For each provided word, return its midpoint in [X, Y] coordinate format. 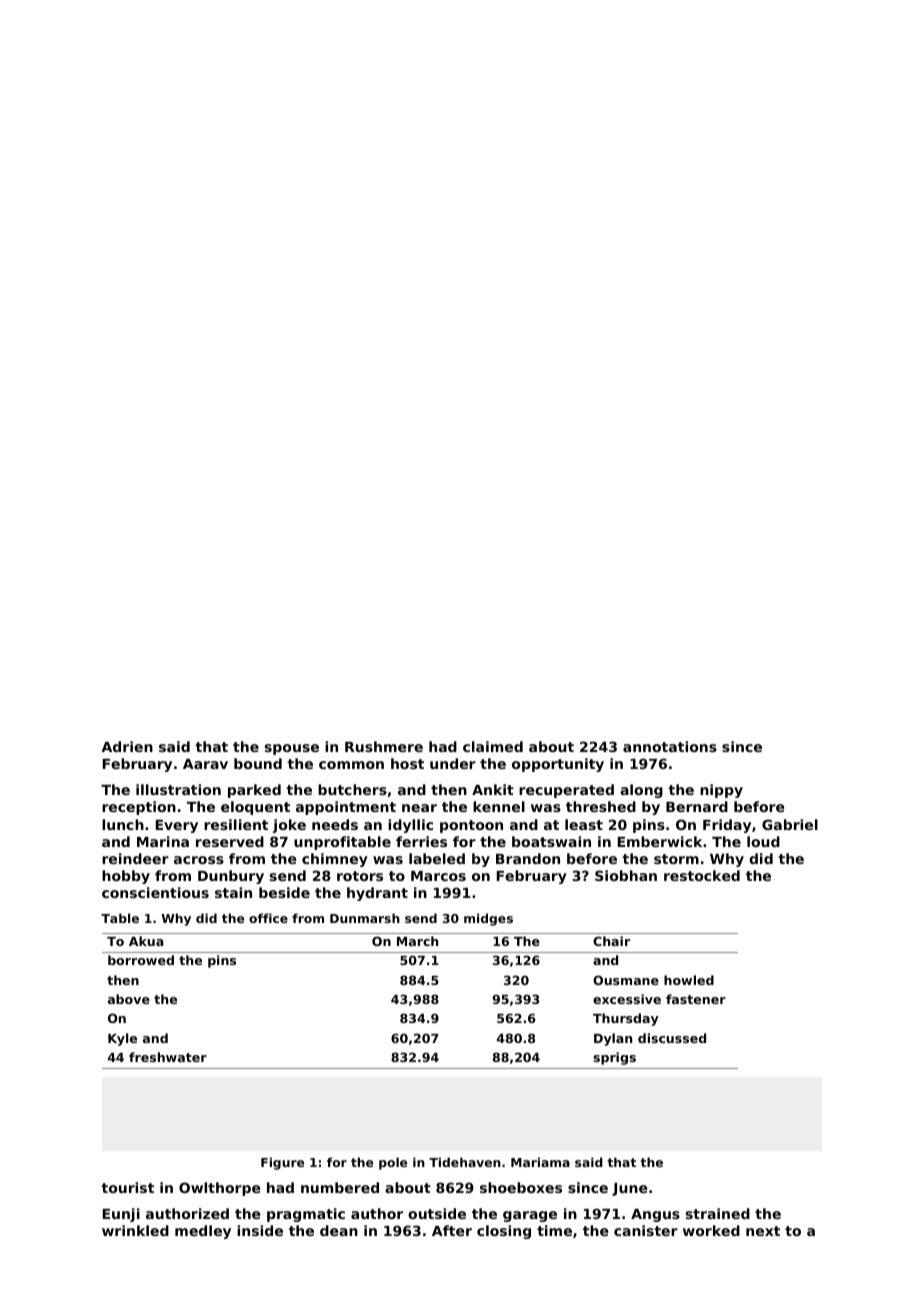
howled [689, 980]
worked [711, 1230]
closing [504, 1232]
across [199, 860]
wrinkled [135, 1230]
